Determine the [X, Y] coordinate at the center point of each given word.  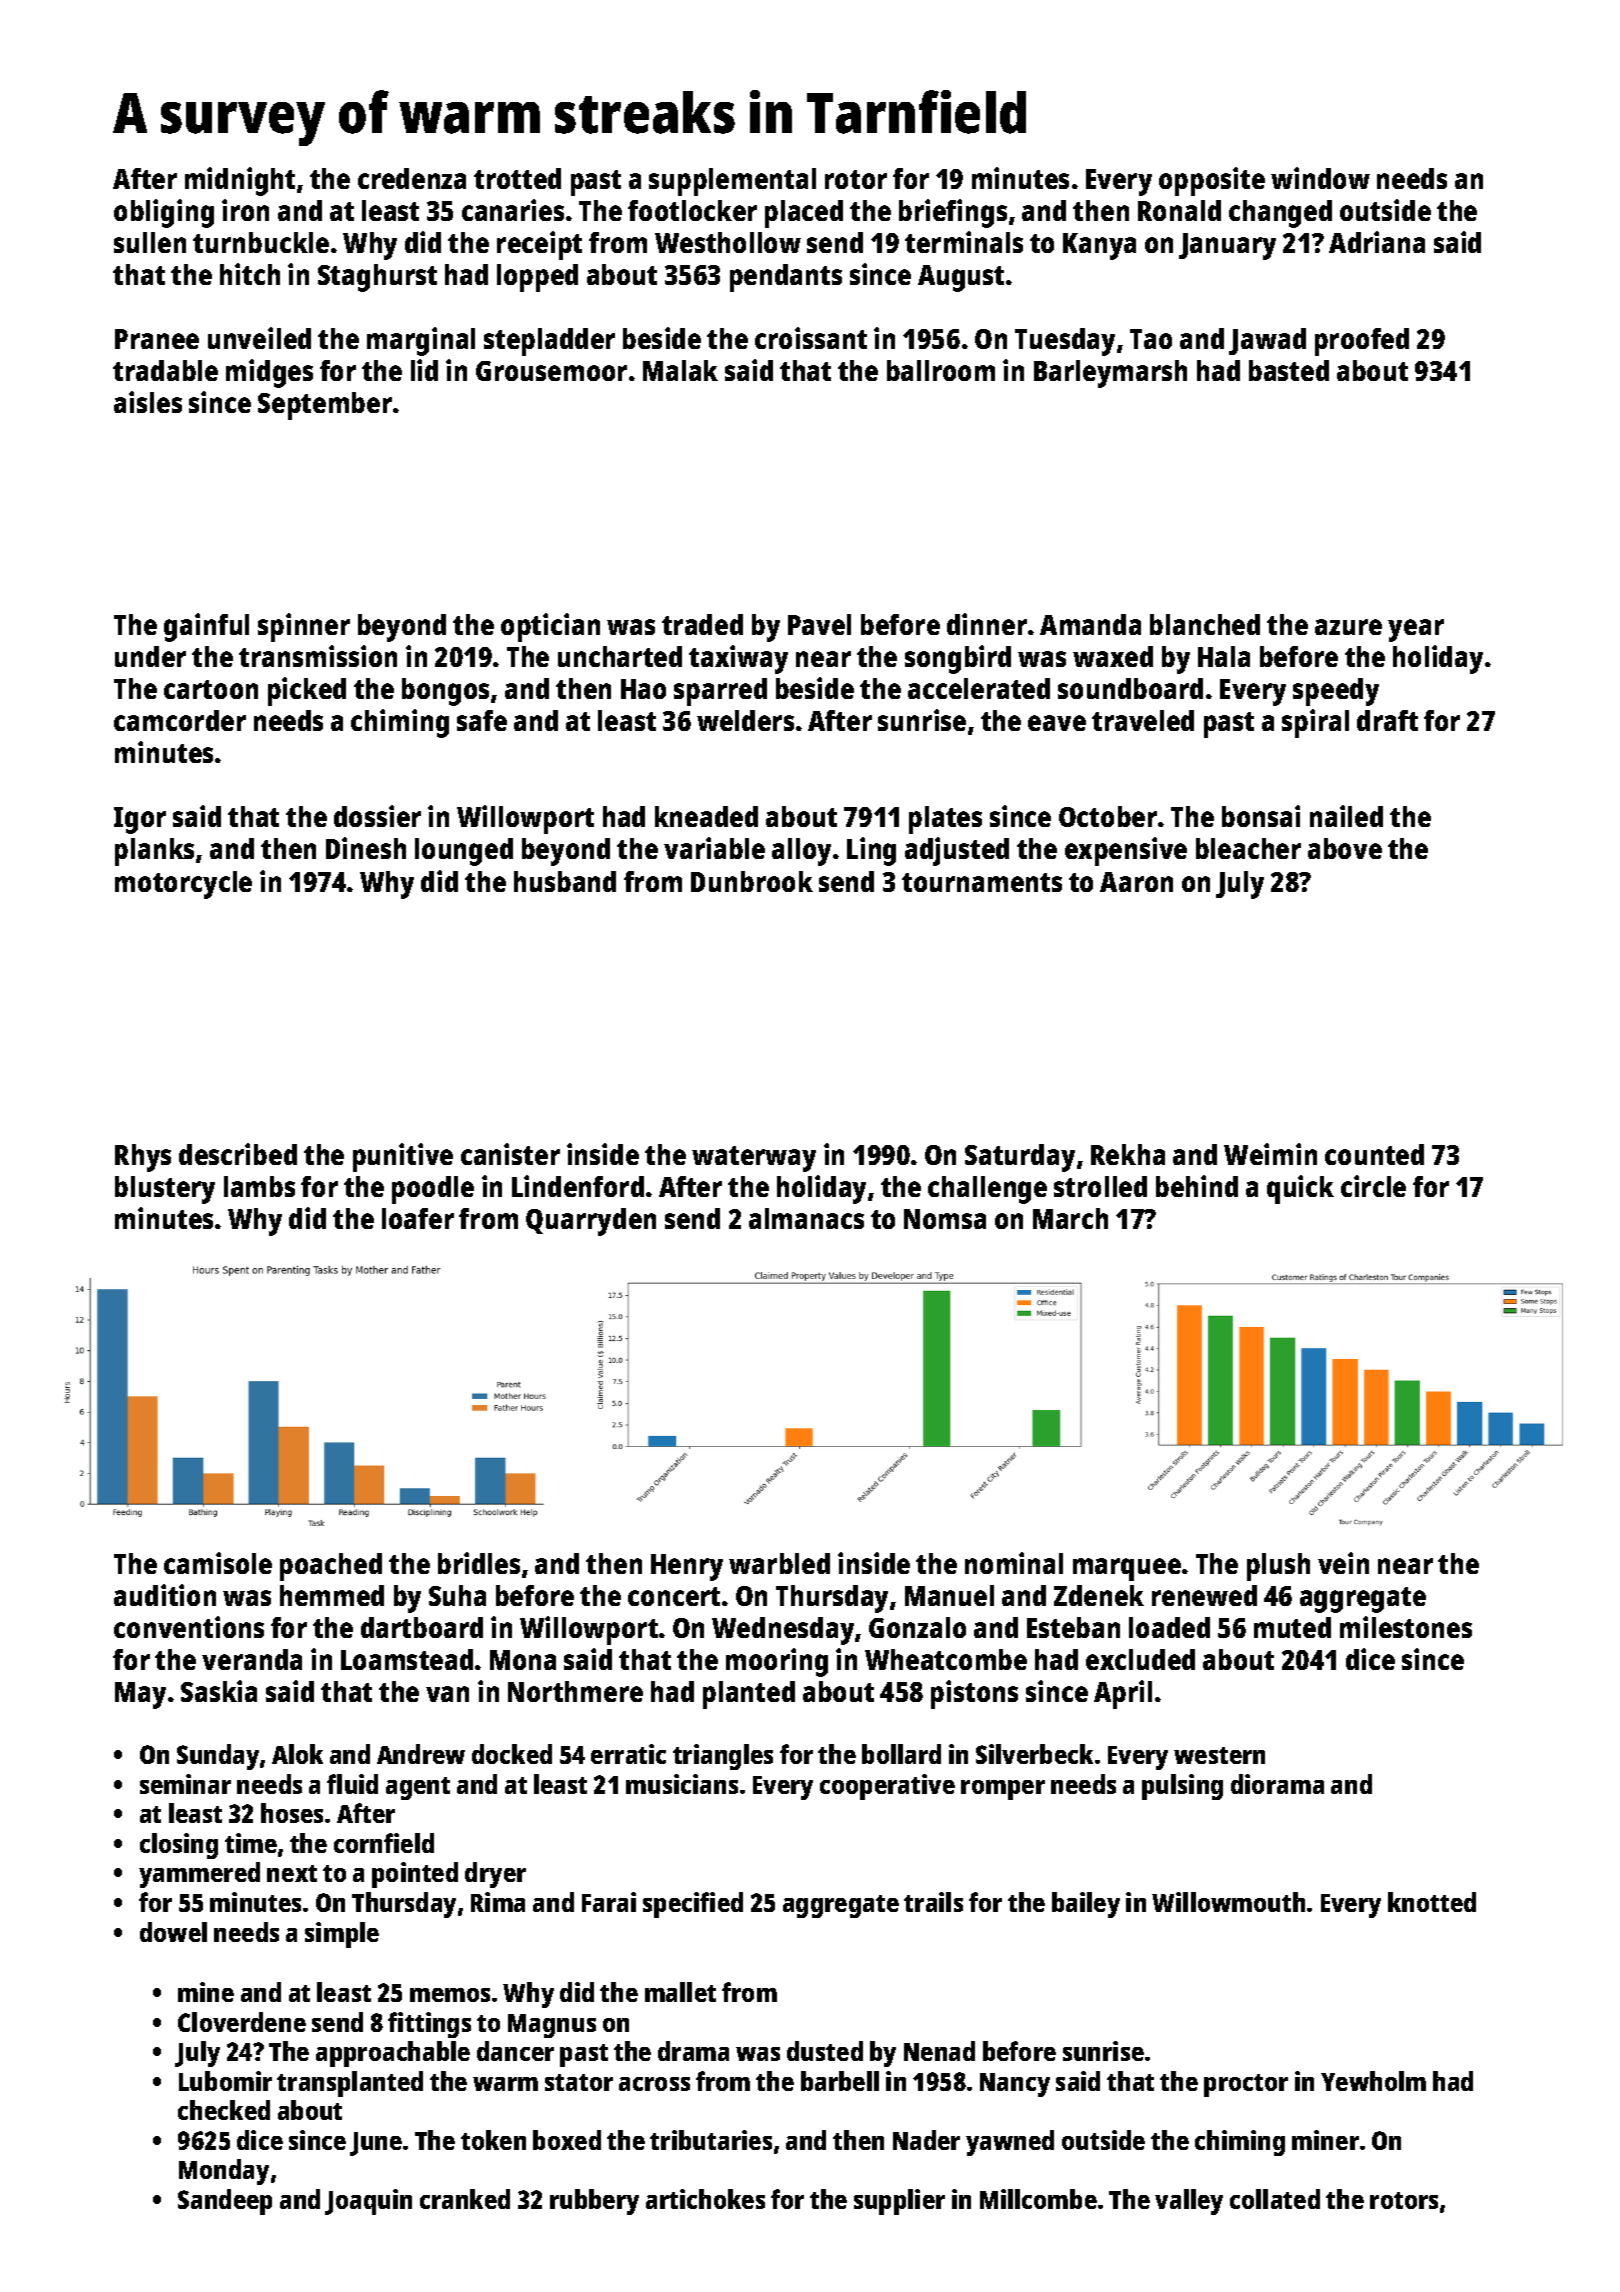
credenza [412, 178]
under [150, 656]
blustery [165, 1190]
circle [1373, 1186]
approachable [393, 2054]
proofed [1362, 342]
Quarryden [591, 1222]
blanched [1205, 624]
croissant [811, 338]
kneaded [706, 816]
